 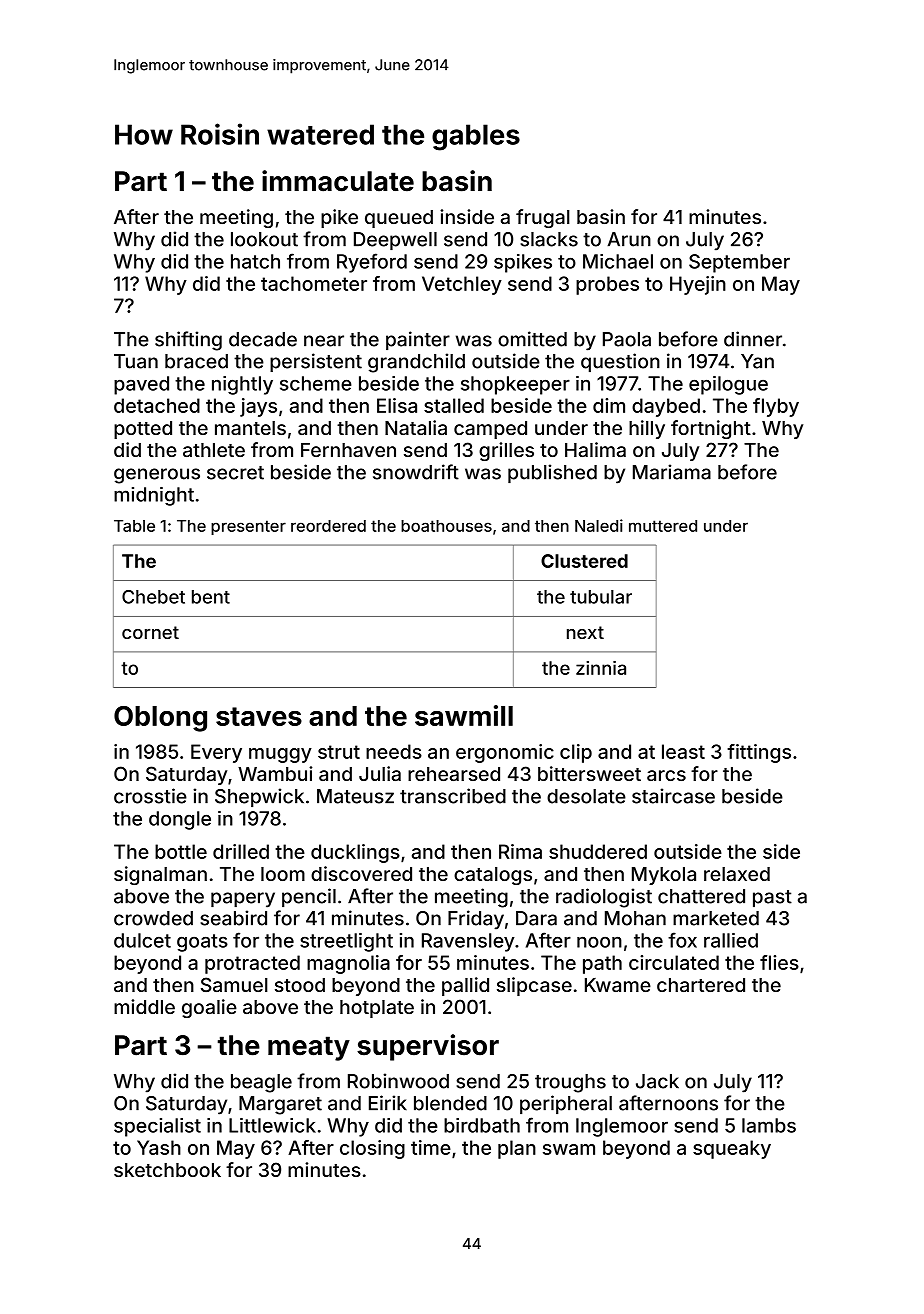 What do you see at coordinates (338, 181) in the image?
I see `immaculate` at bounding box center [338, 181].
